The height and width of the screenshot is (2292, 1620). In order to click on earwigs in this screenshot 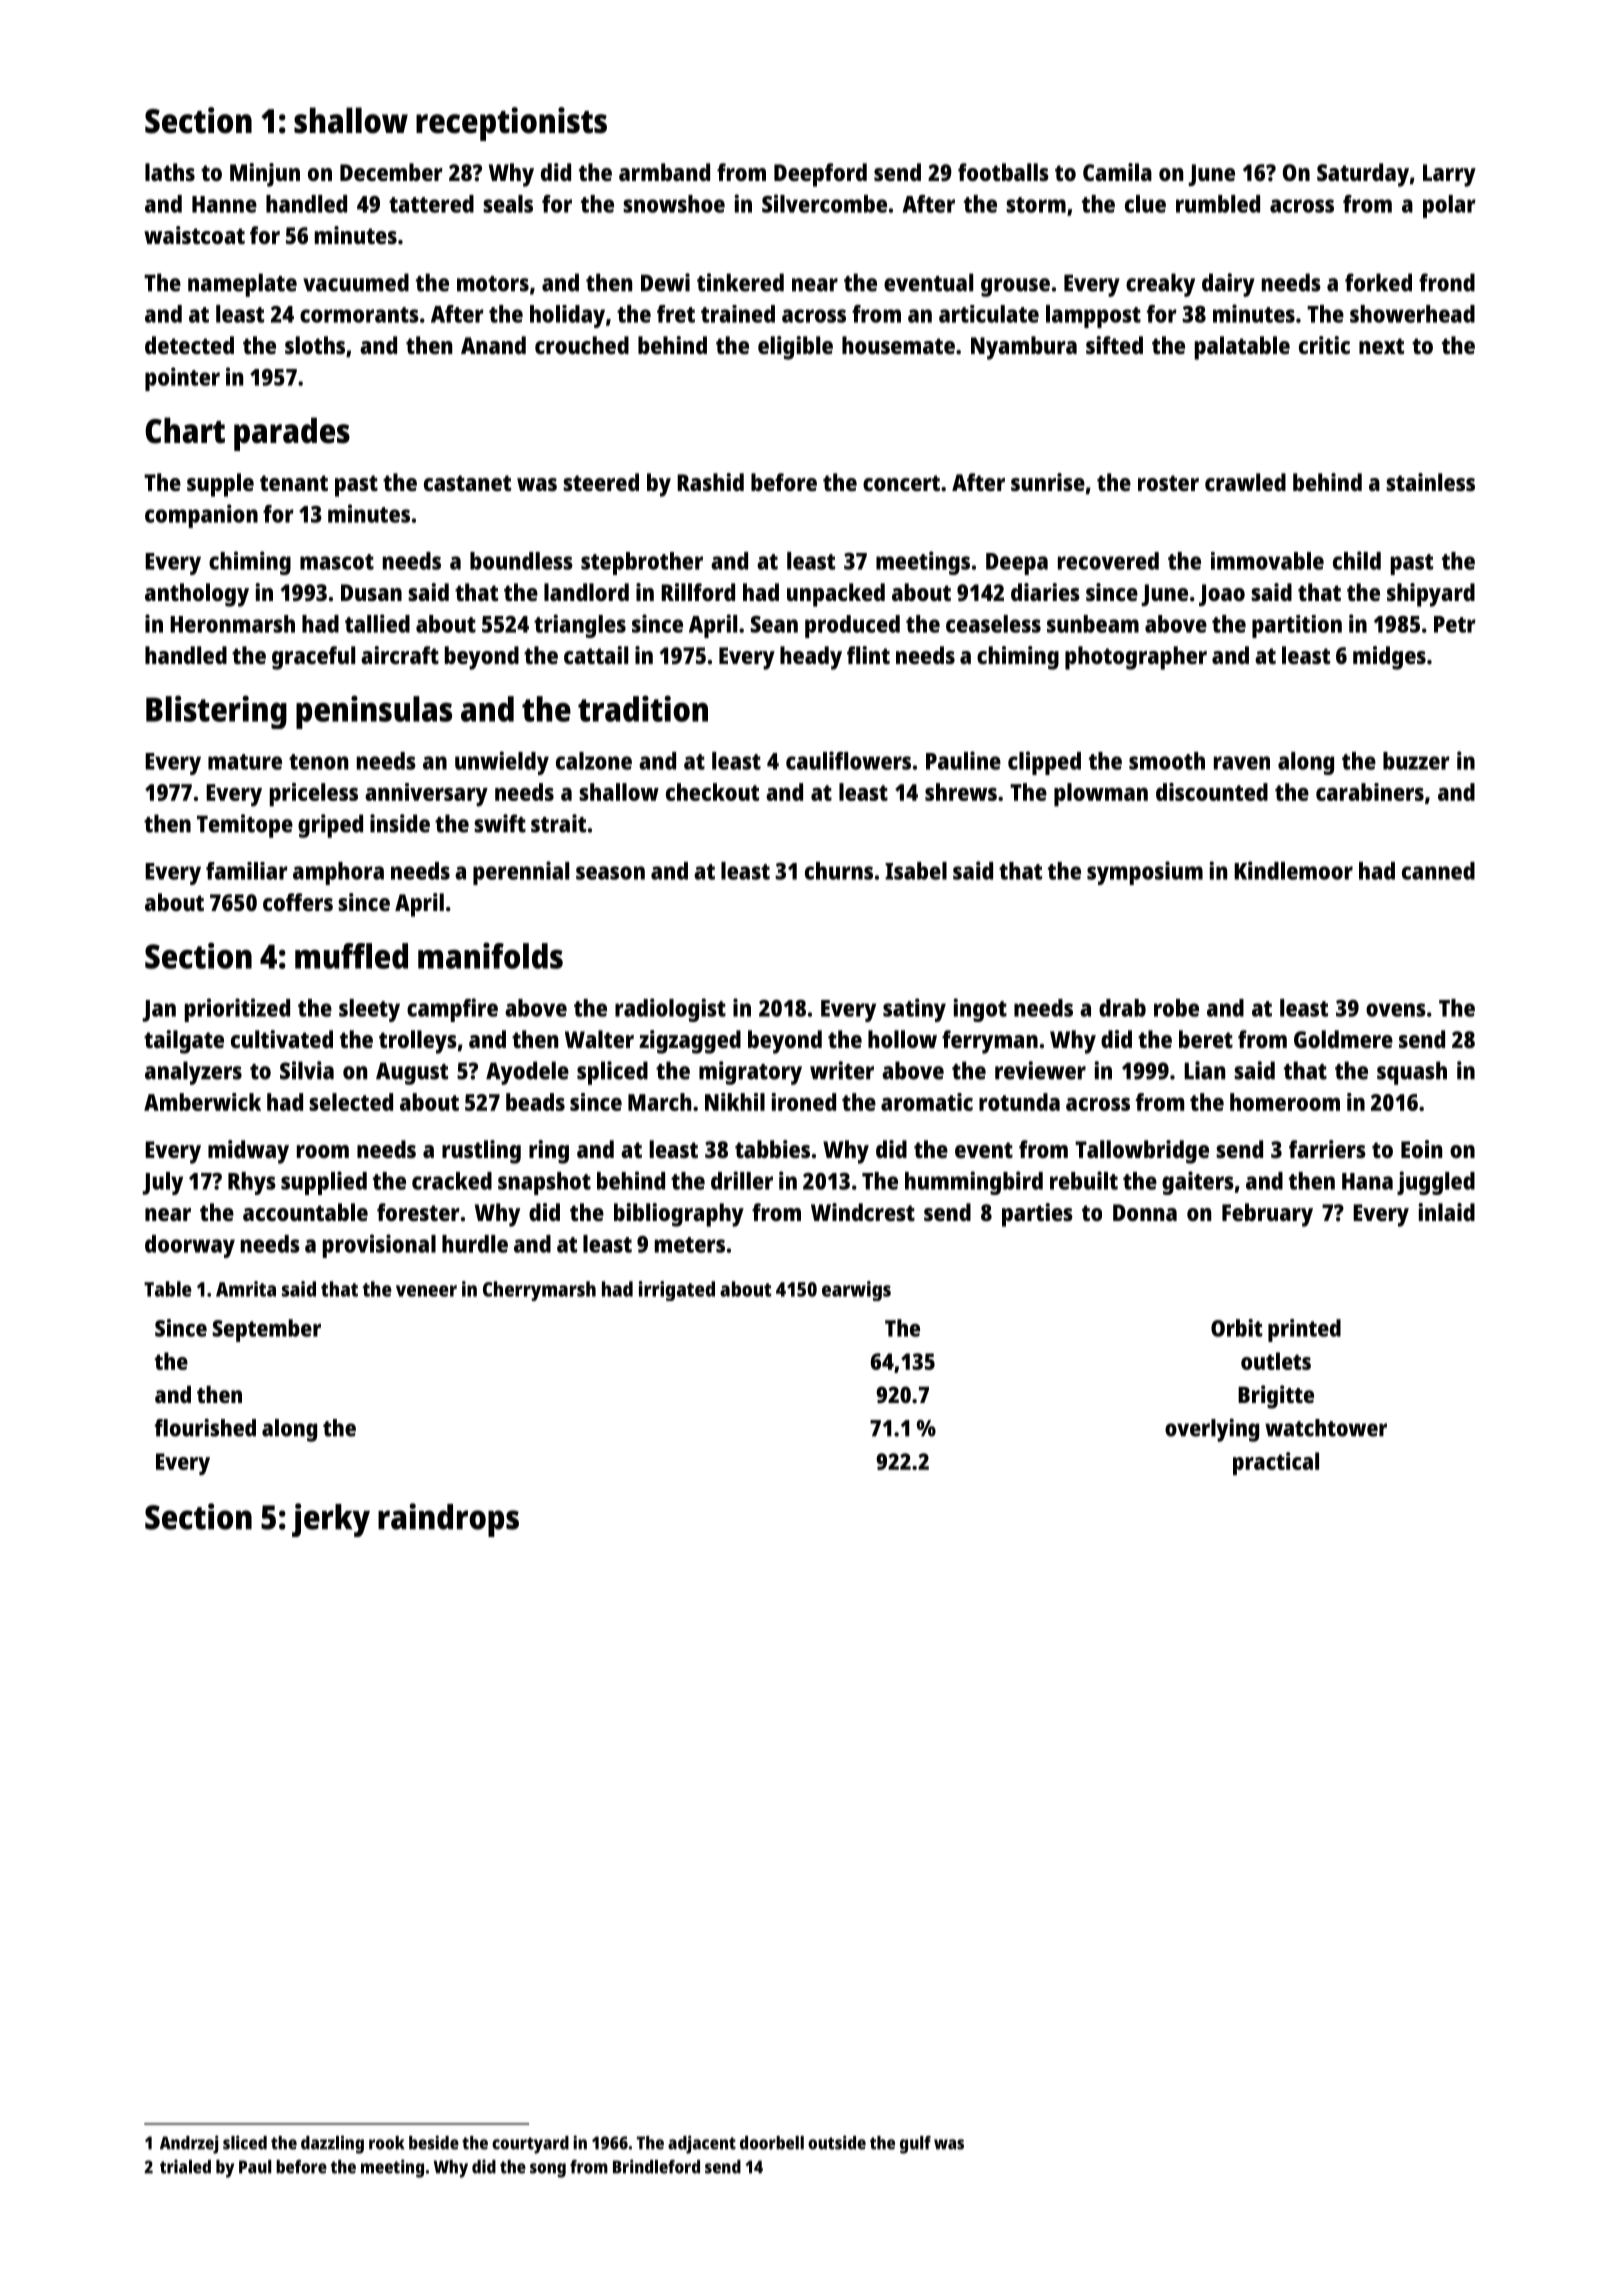, I will do `click(856, 1291)`.
